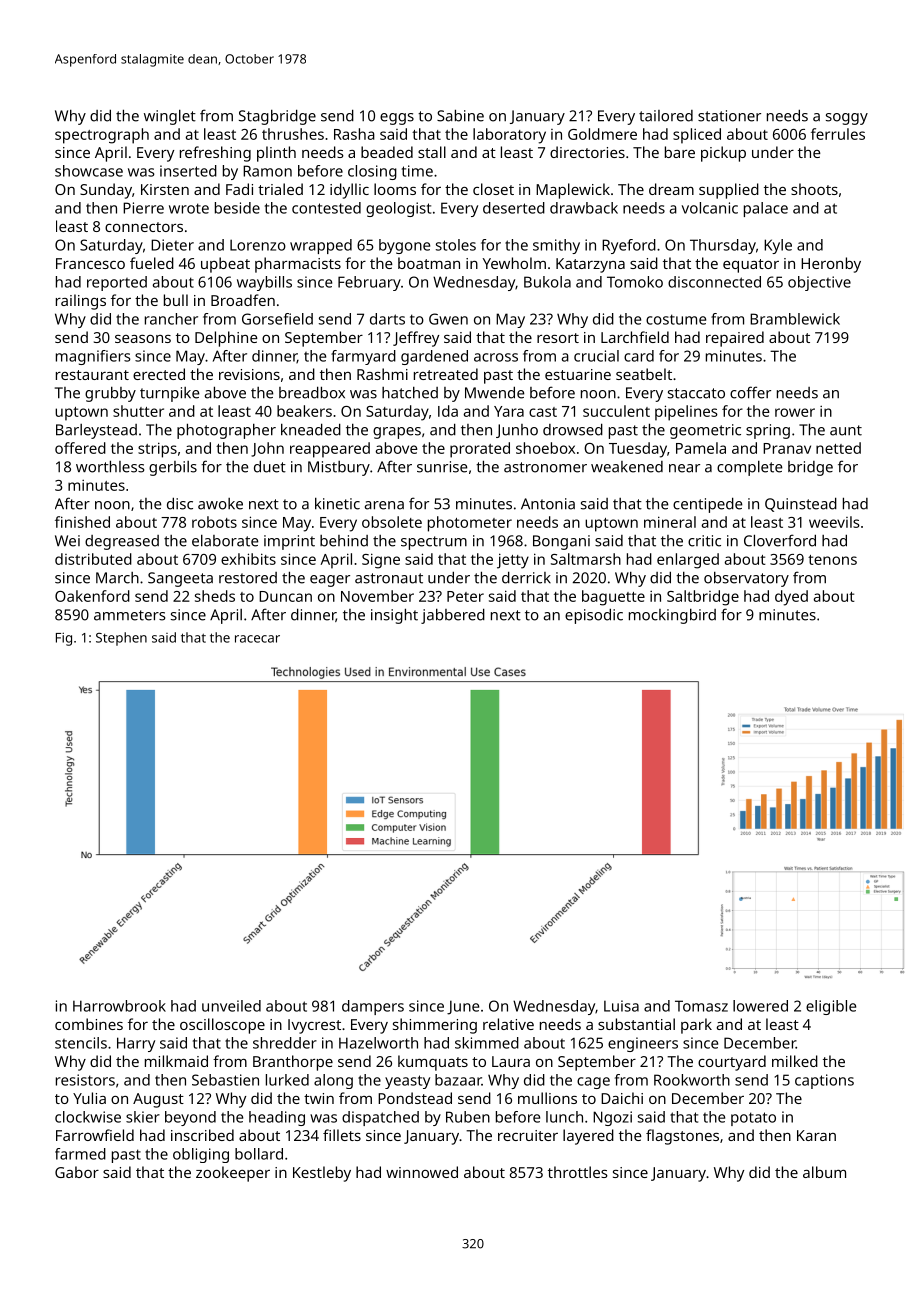 This screenshot has width=924, height=1308. What do you see at coordinates (225, 265) in the screenshot?
I see `upbeat` at bounding box center [225, 265].
